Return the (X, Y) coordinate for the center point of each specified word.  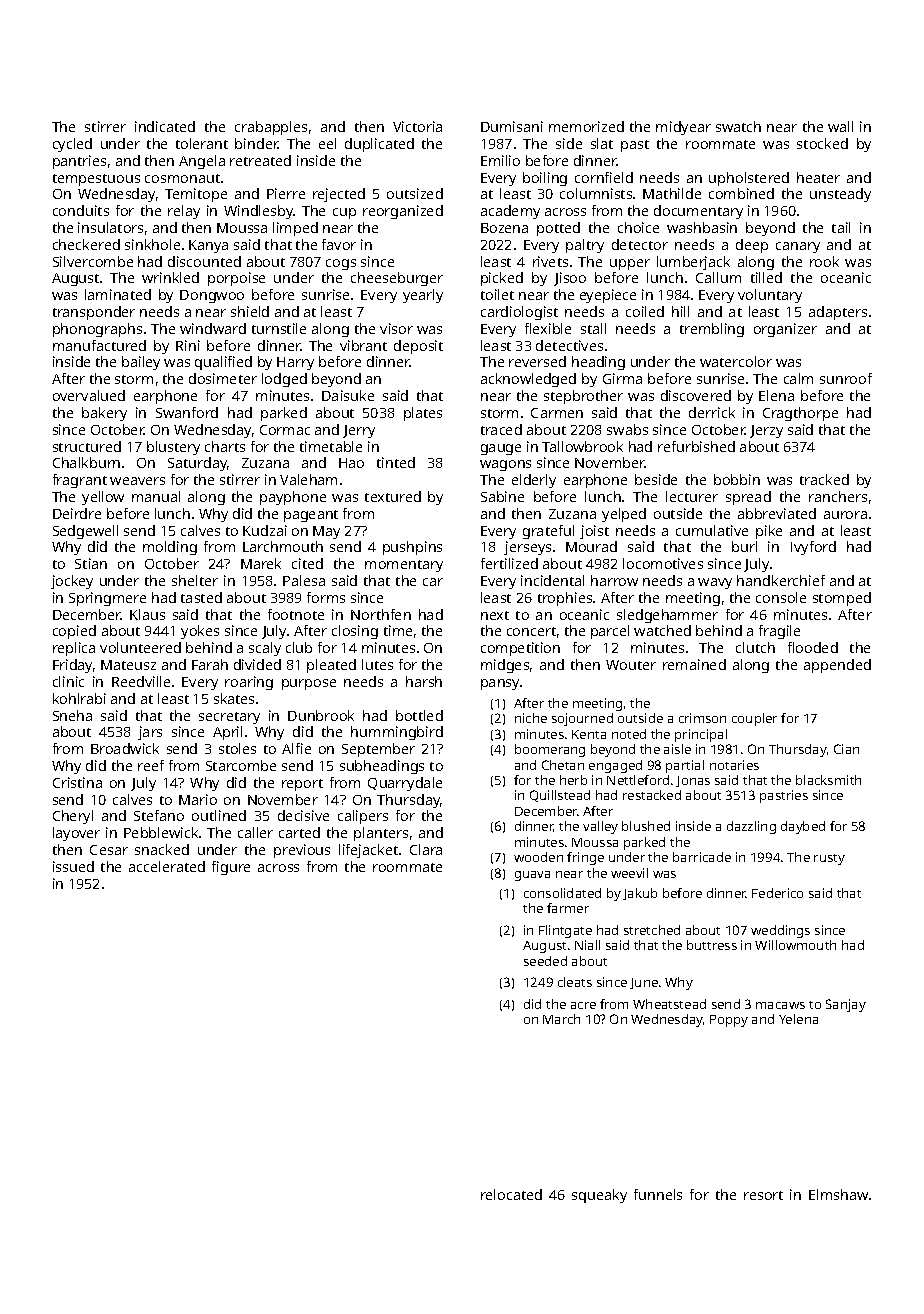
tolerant (202, 143)
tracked (824, 479)
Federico (777, 893)
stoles (237, 748)
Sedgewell (85, 532)
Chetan (563, 765)
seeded (545, 961)
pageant (311, 516)
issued (73, 866)
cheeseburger (397, 279)
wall (840, 126)
